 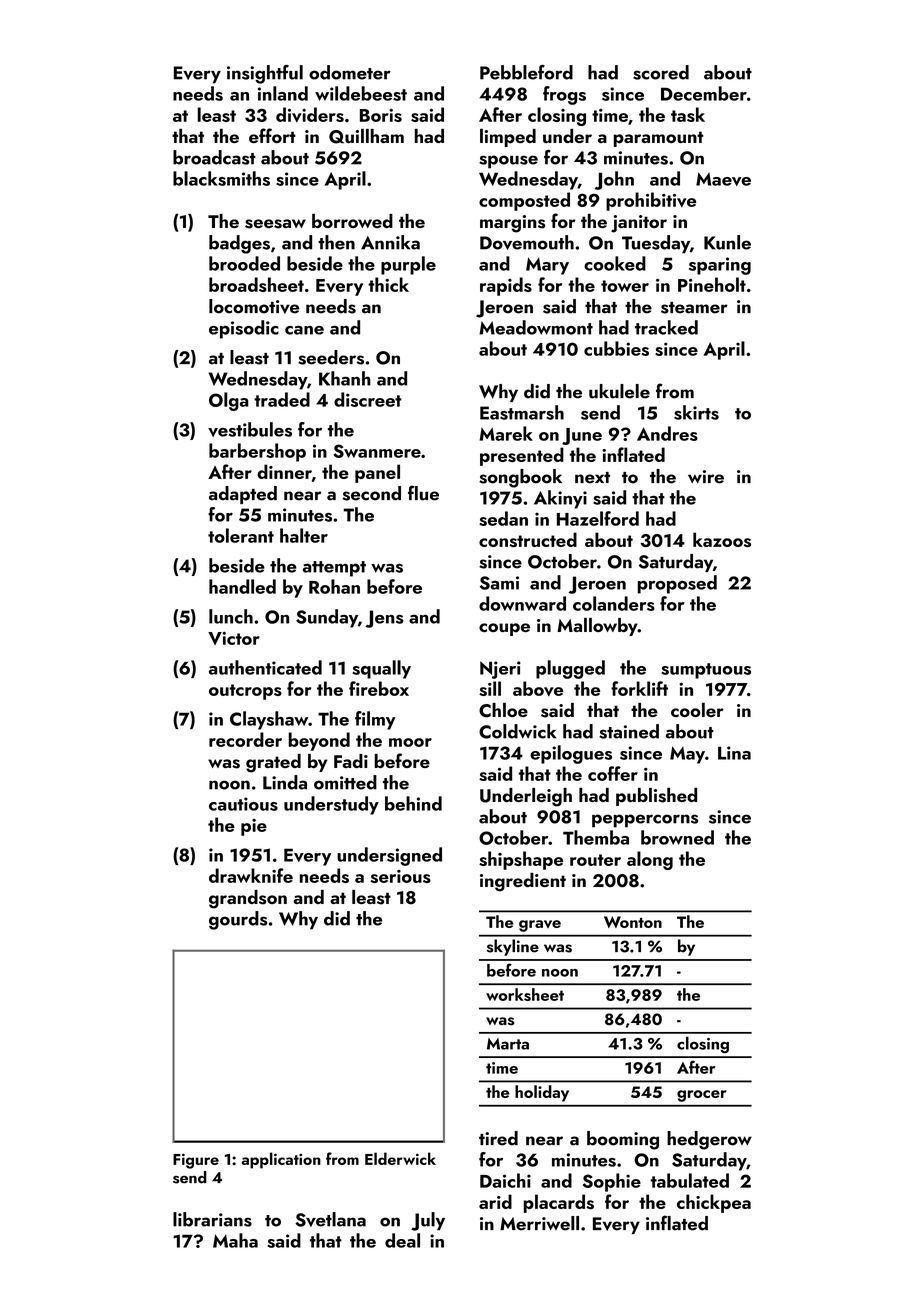 I want to click on Mary, so click(x=547, y=266).
